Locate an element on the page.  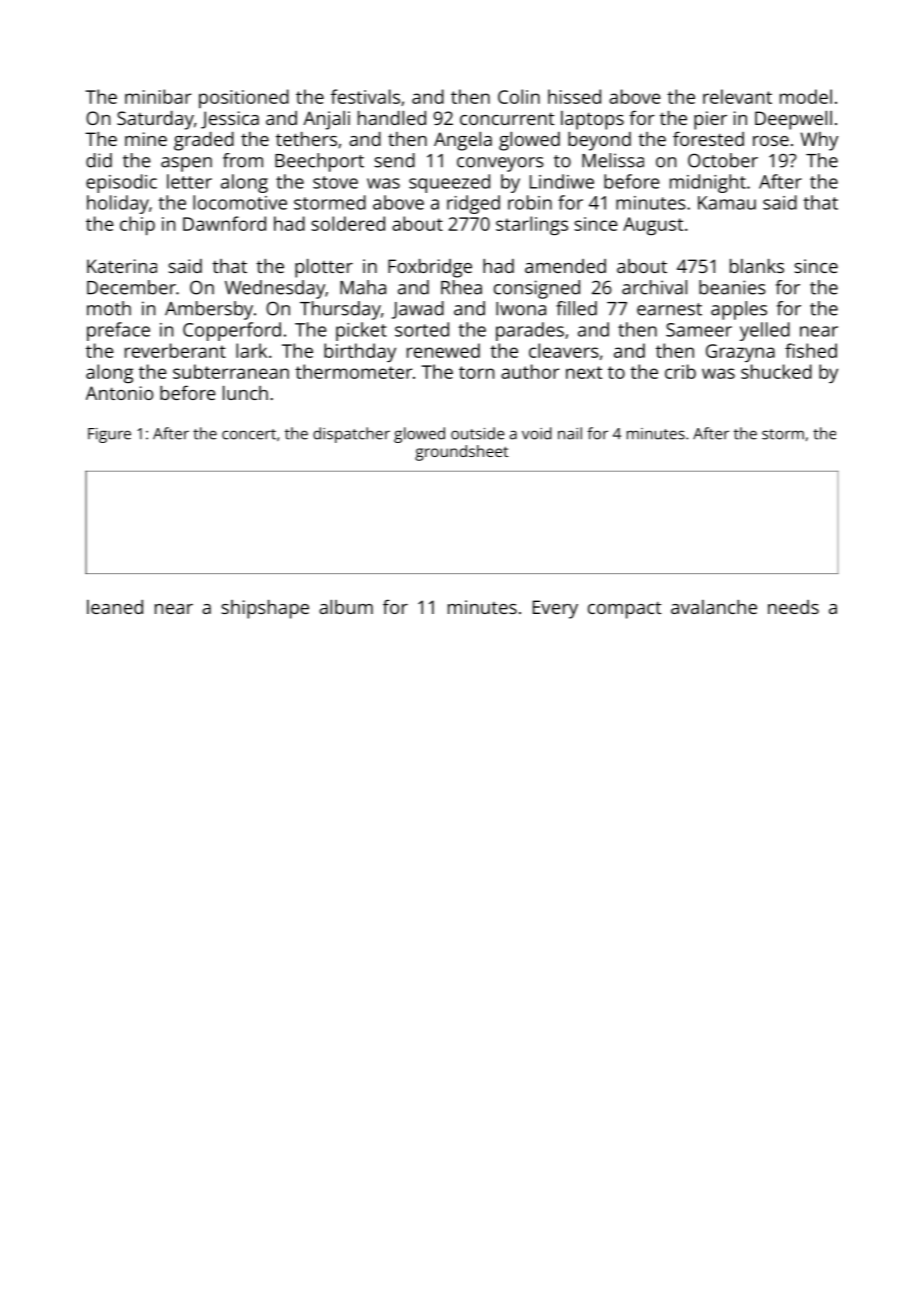
apples is located at coordinates (739, 310).
